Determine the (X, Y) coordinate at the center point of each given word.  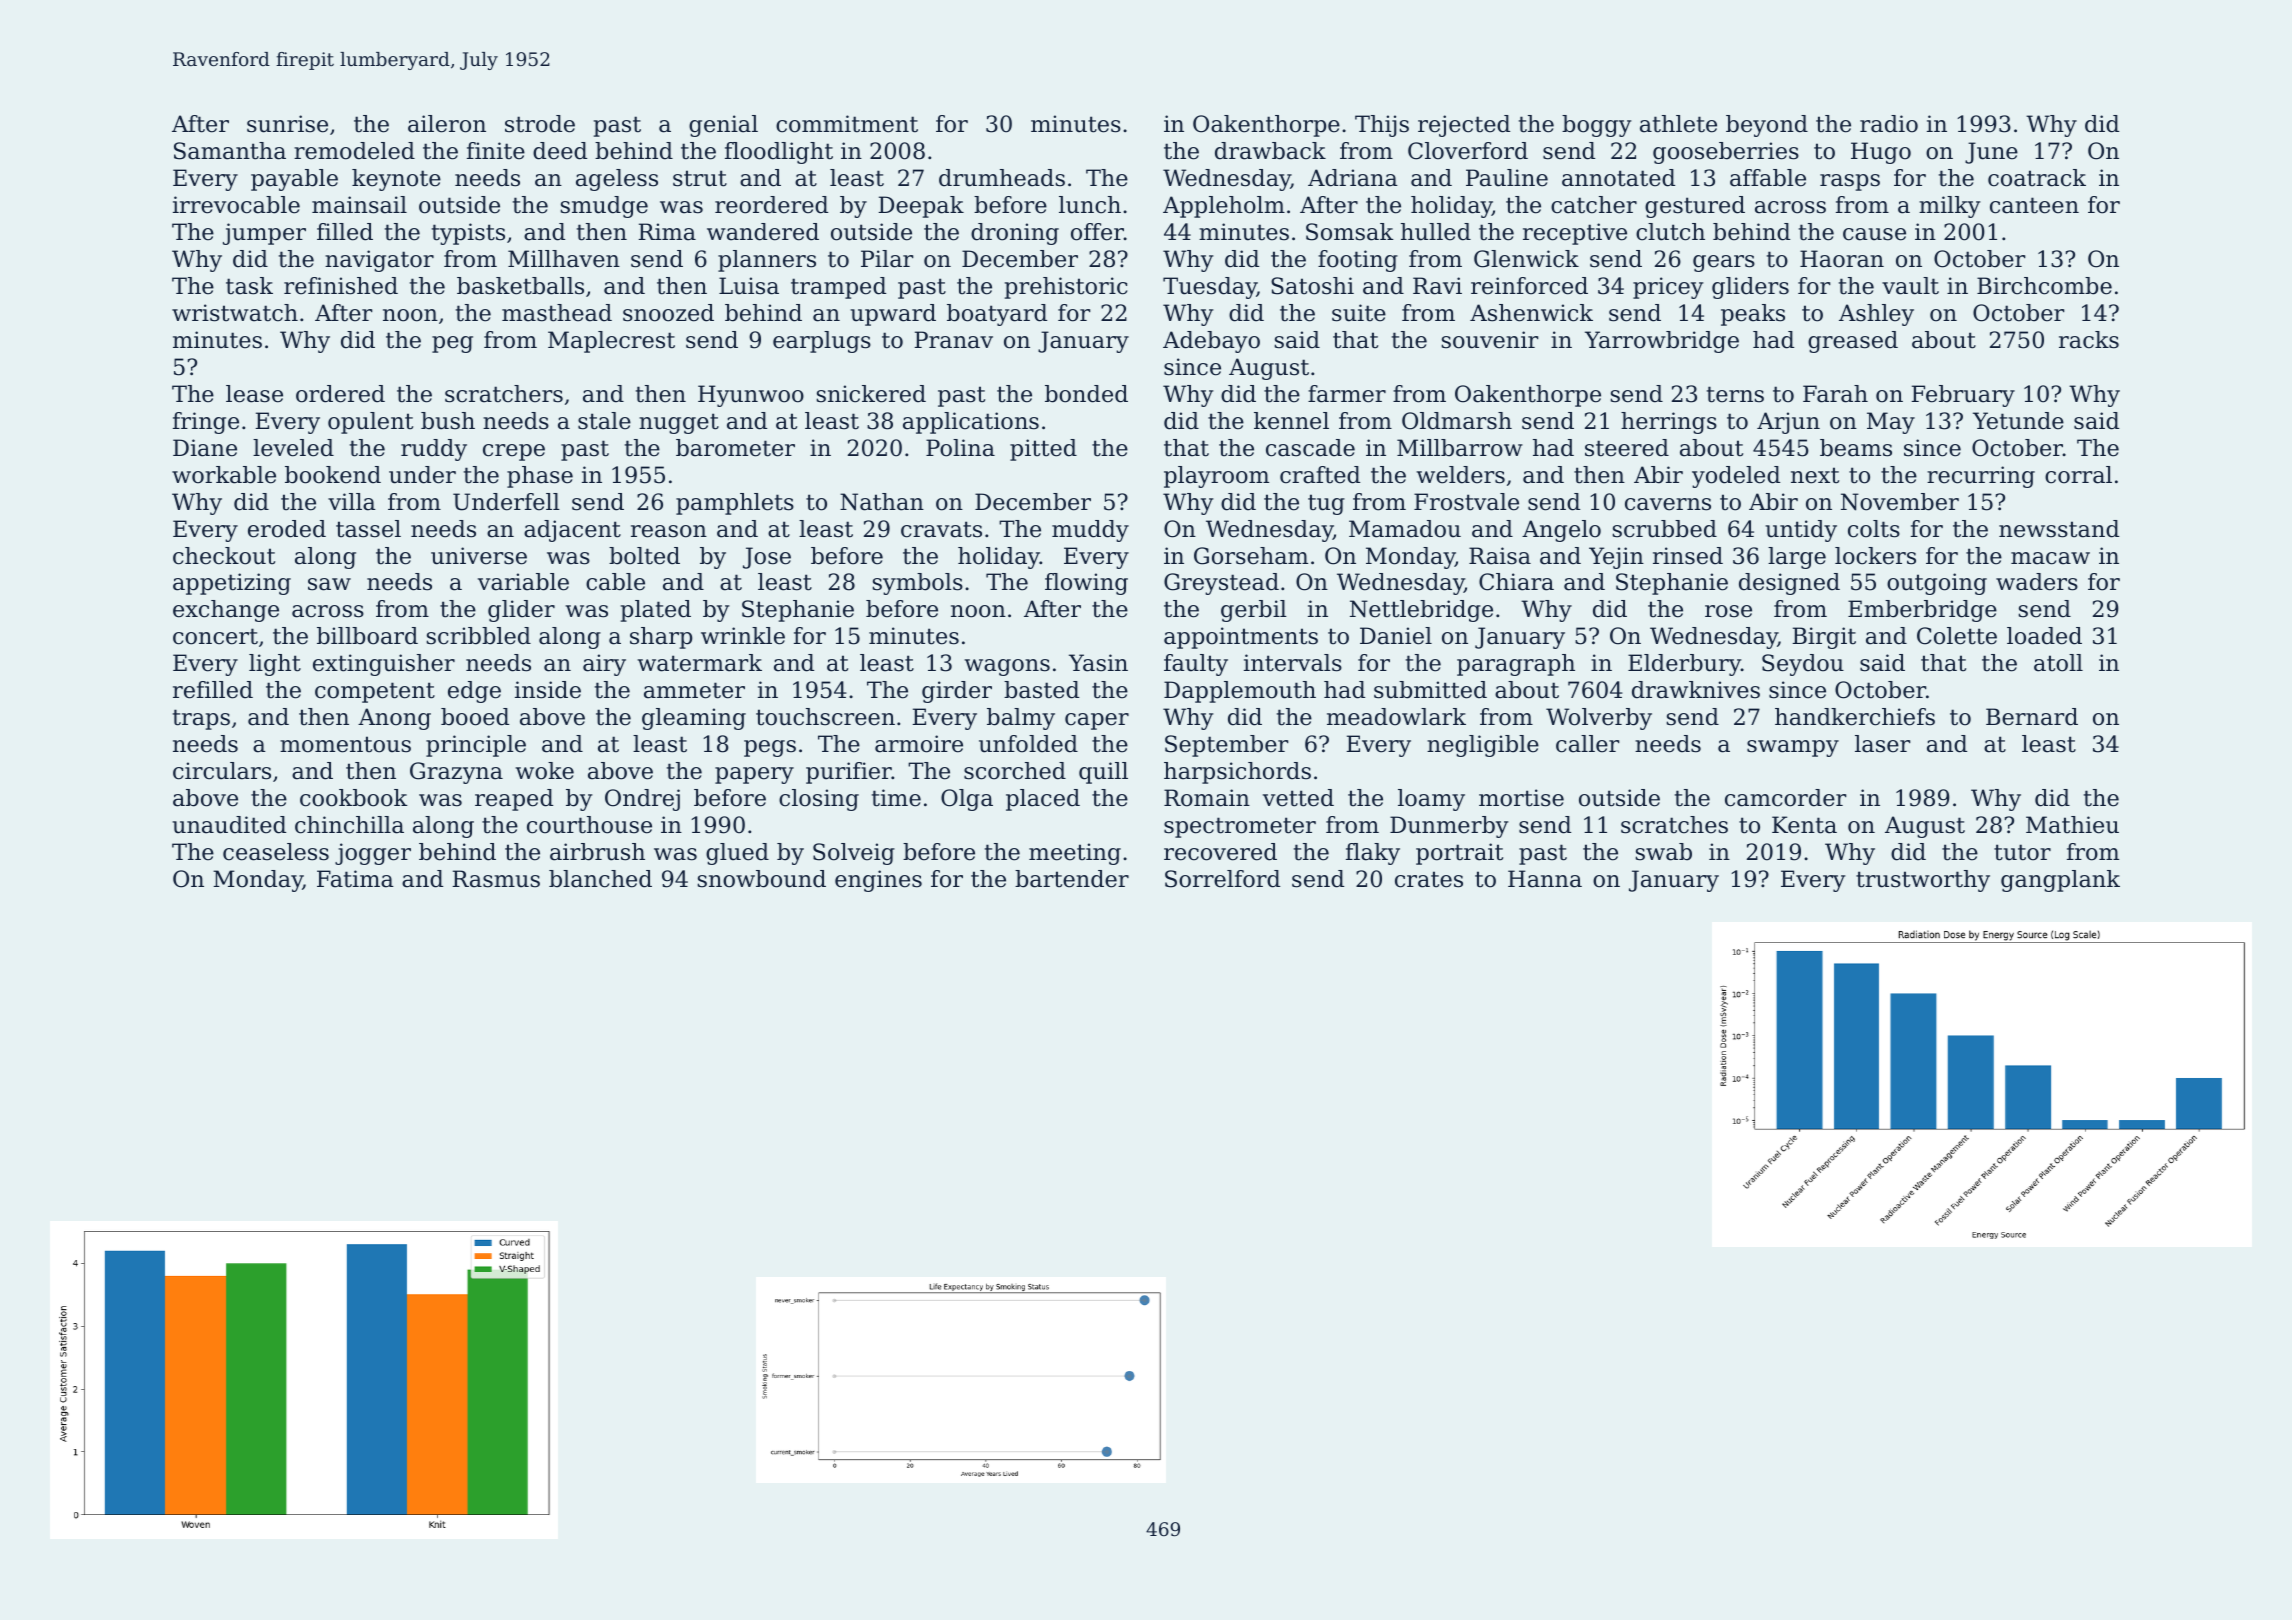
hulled (1436, 232)
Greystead (1221, 584)
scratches (1674, 825)
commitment (847, 124)
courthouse (589, 825)
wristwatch (235, 313)
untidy (1801, 531)
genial (723, 126)
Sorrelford (1222, 879)
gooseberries (1726, 153)
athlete (1678, 124)
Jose (767, 558)
